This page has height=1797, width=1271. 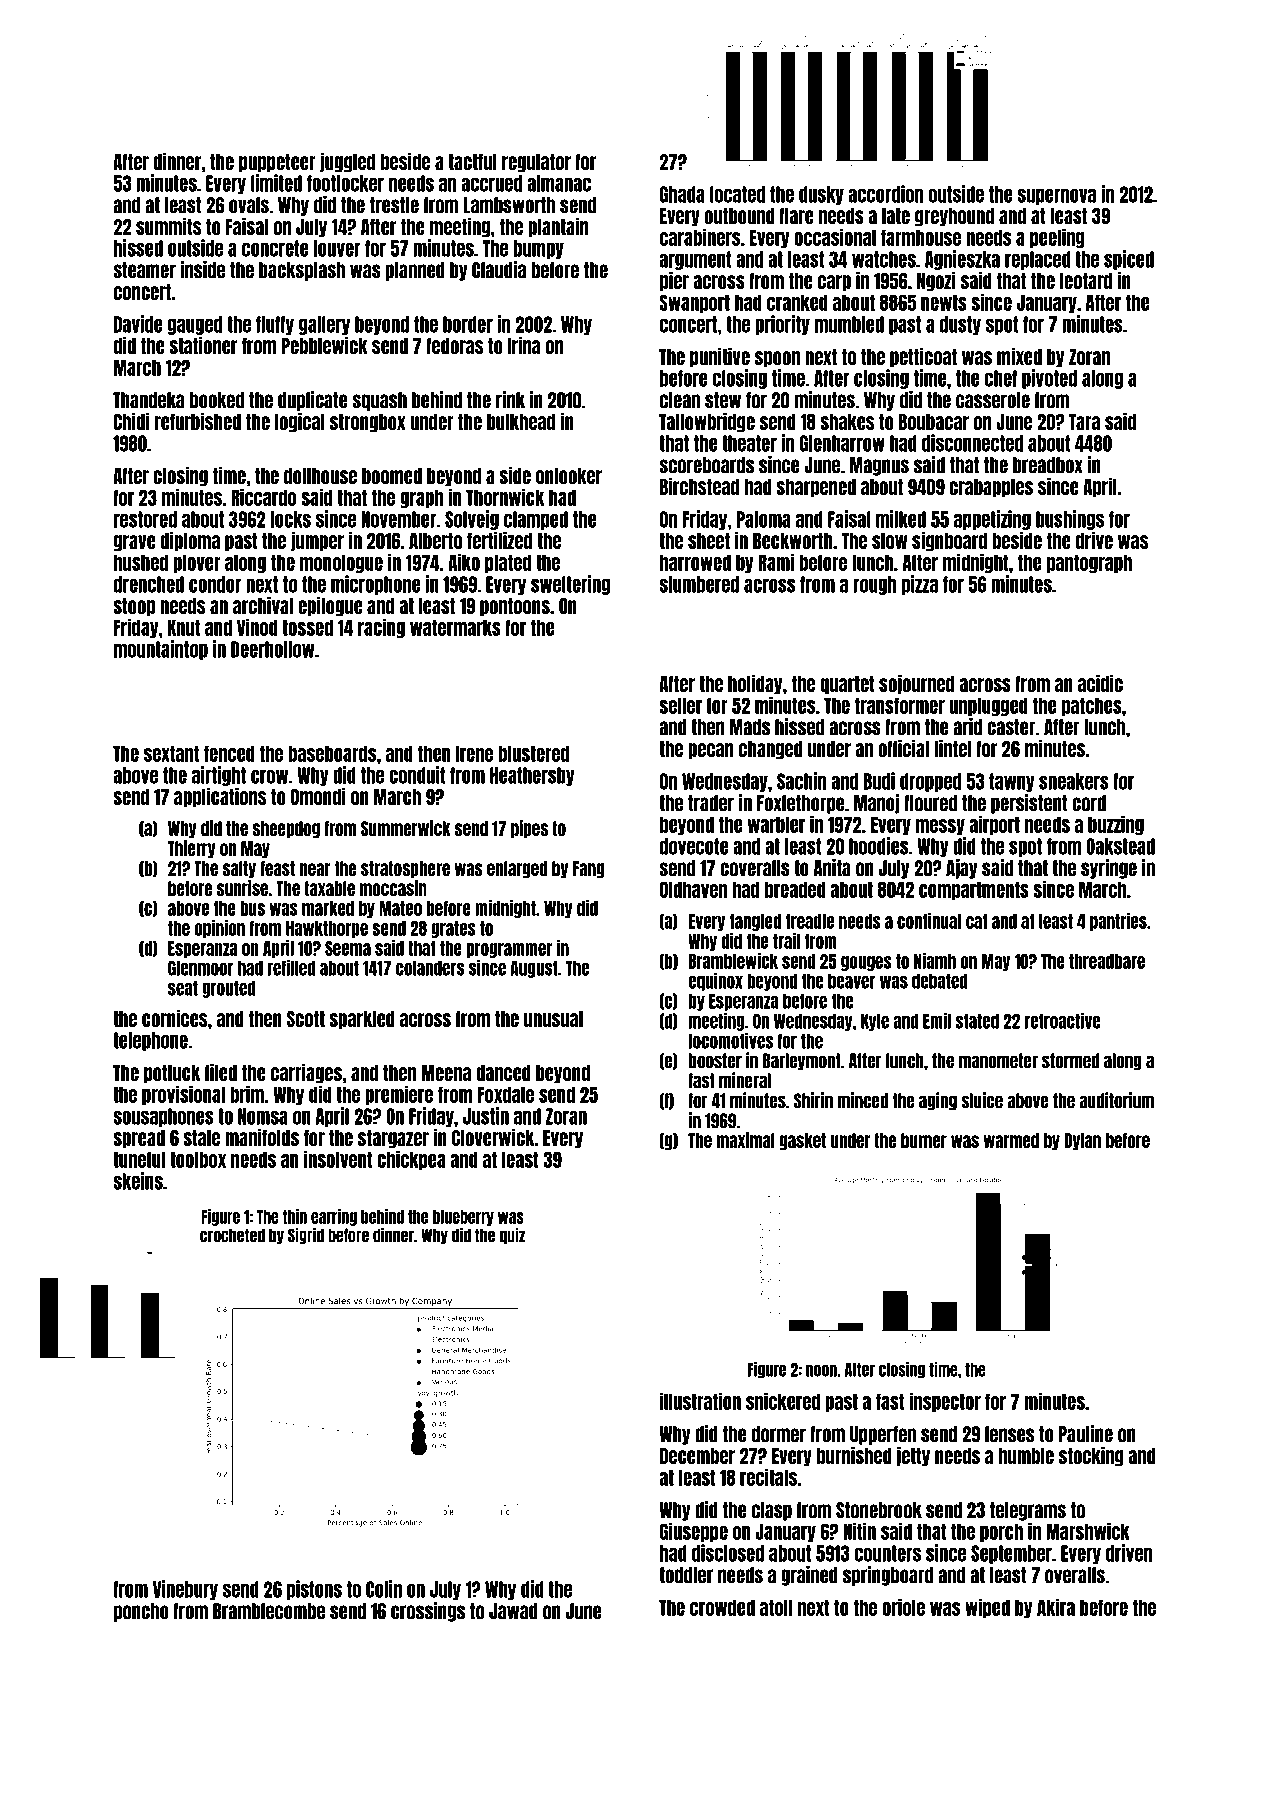 I want to click on shakes, so click(x=847, y=422).
